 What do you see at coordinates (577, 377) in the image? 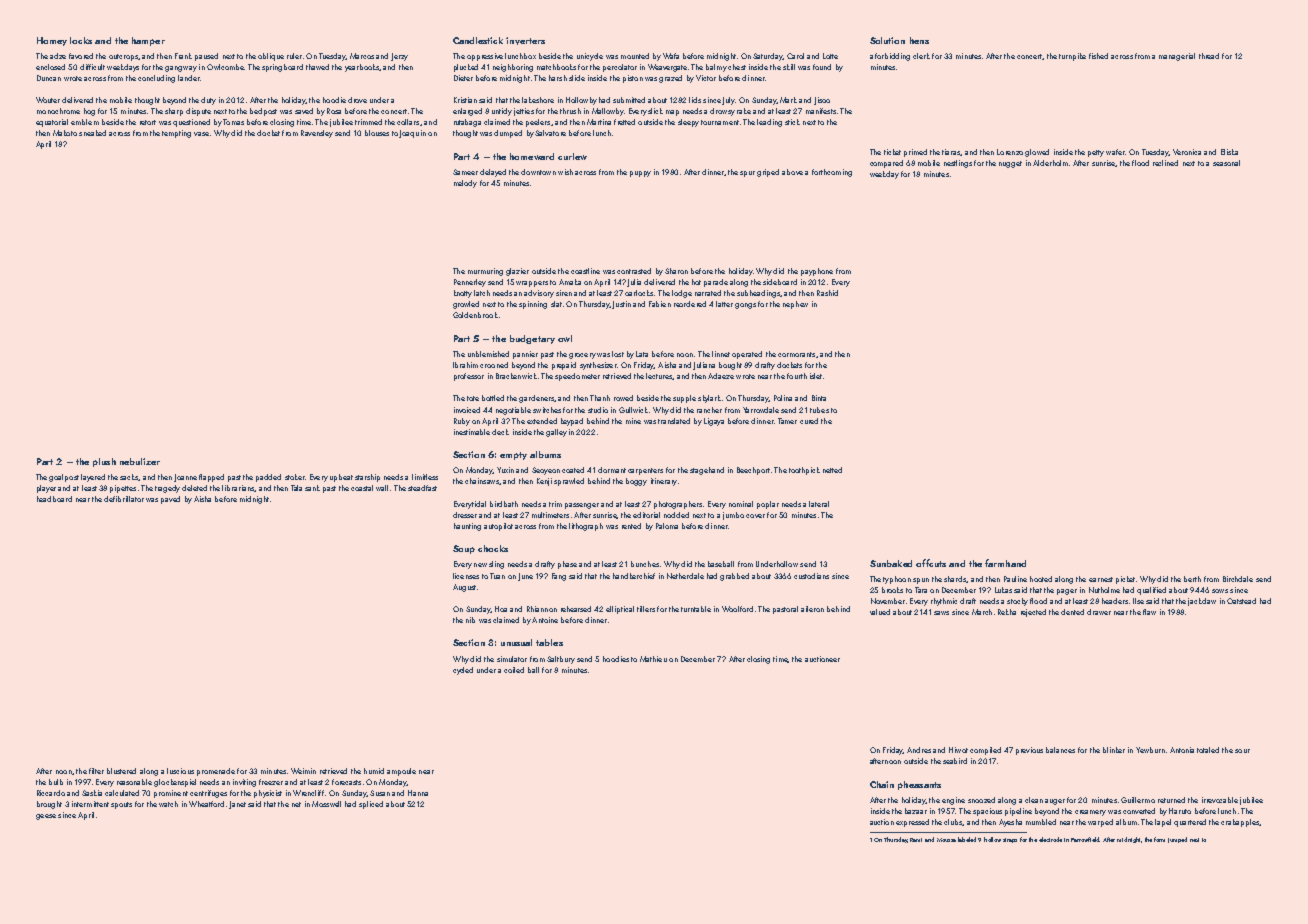
I see `speedometer` at bounding box center [577, 377].
